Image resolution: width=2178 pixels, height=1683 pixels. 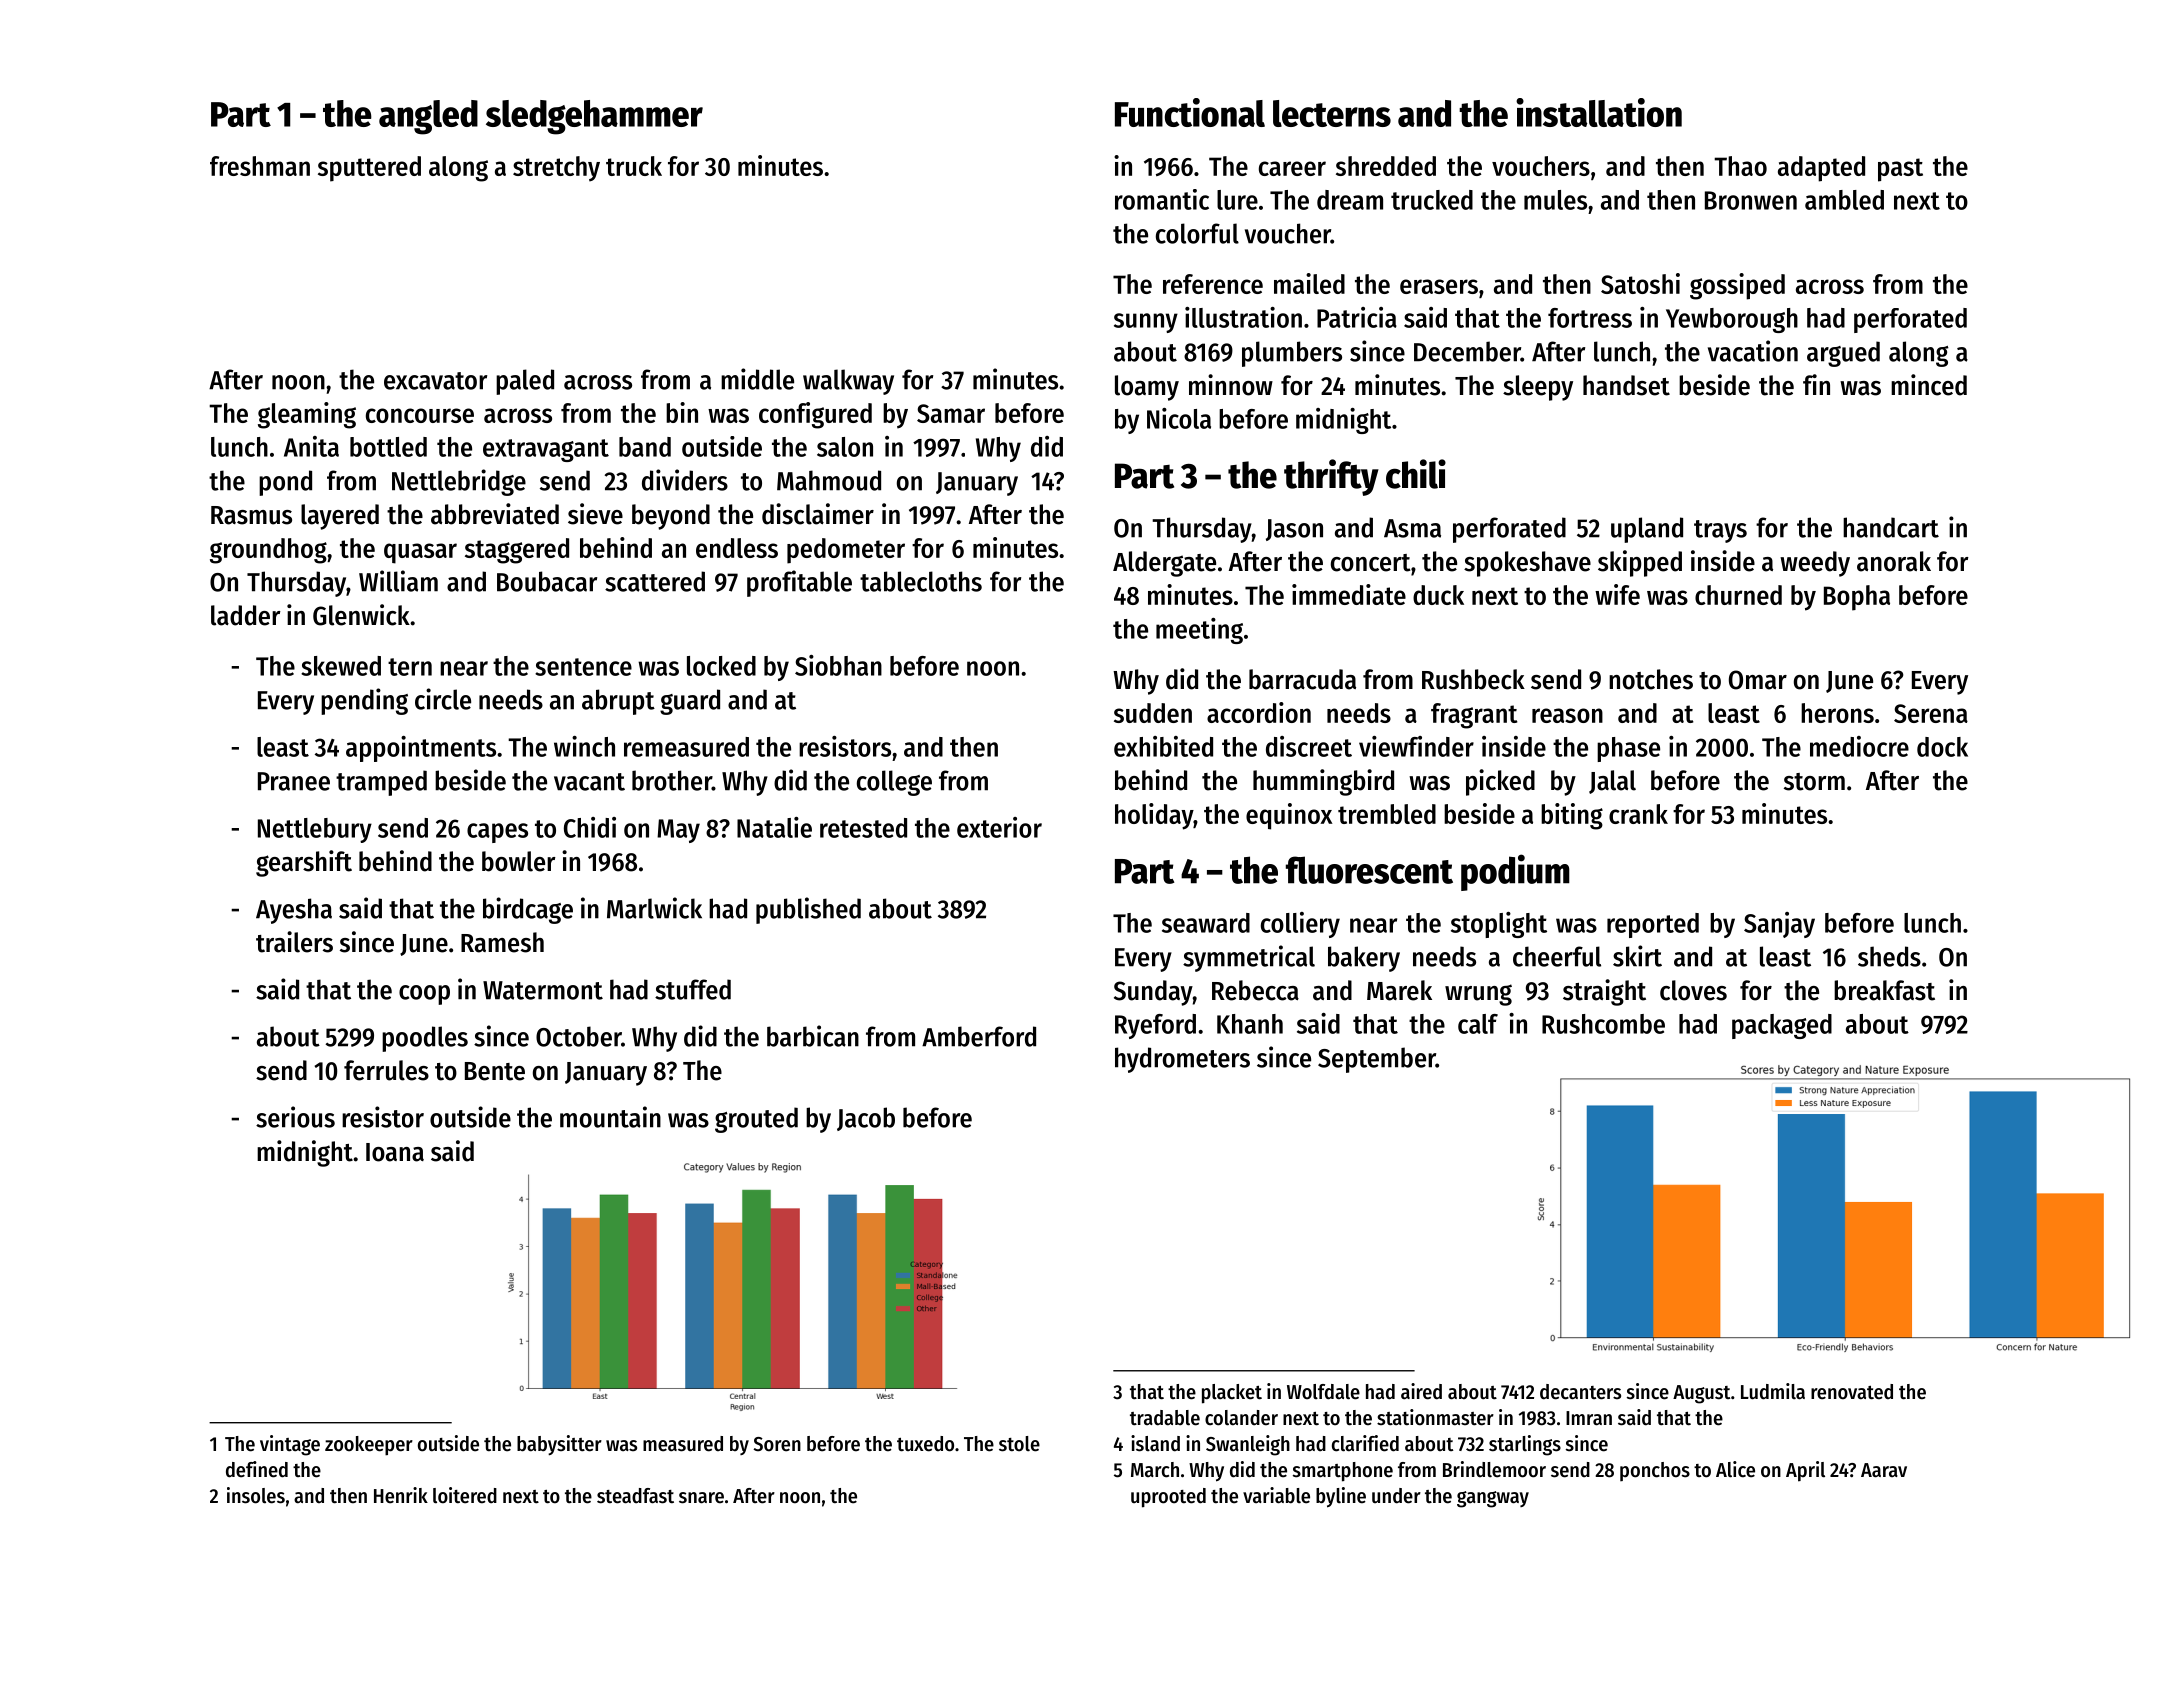 I want to click on Functional, so click(x=1190, y=112).
